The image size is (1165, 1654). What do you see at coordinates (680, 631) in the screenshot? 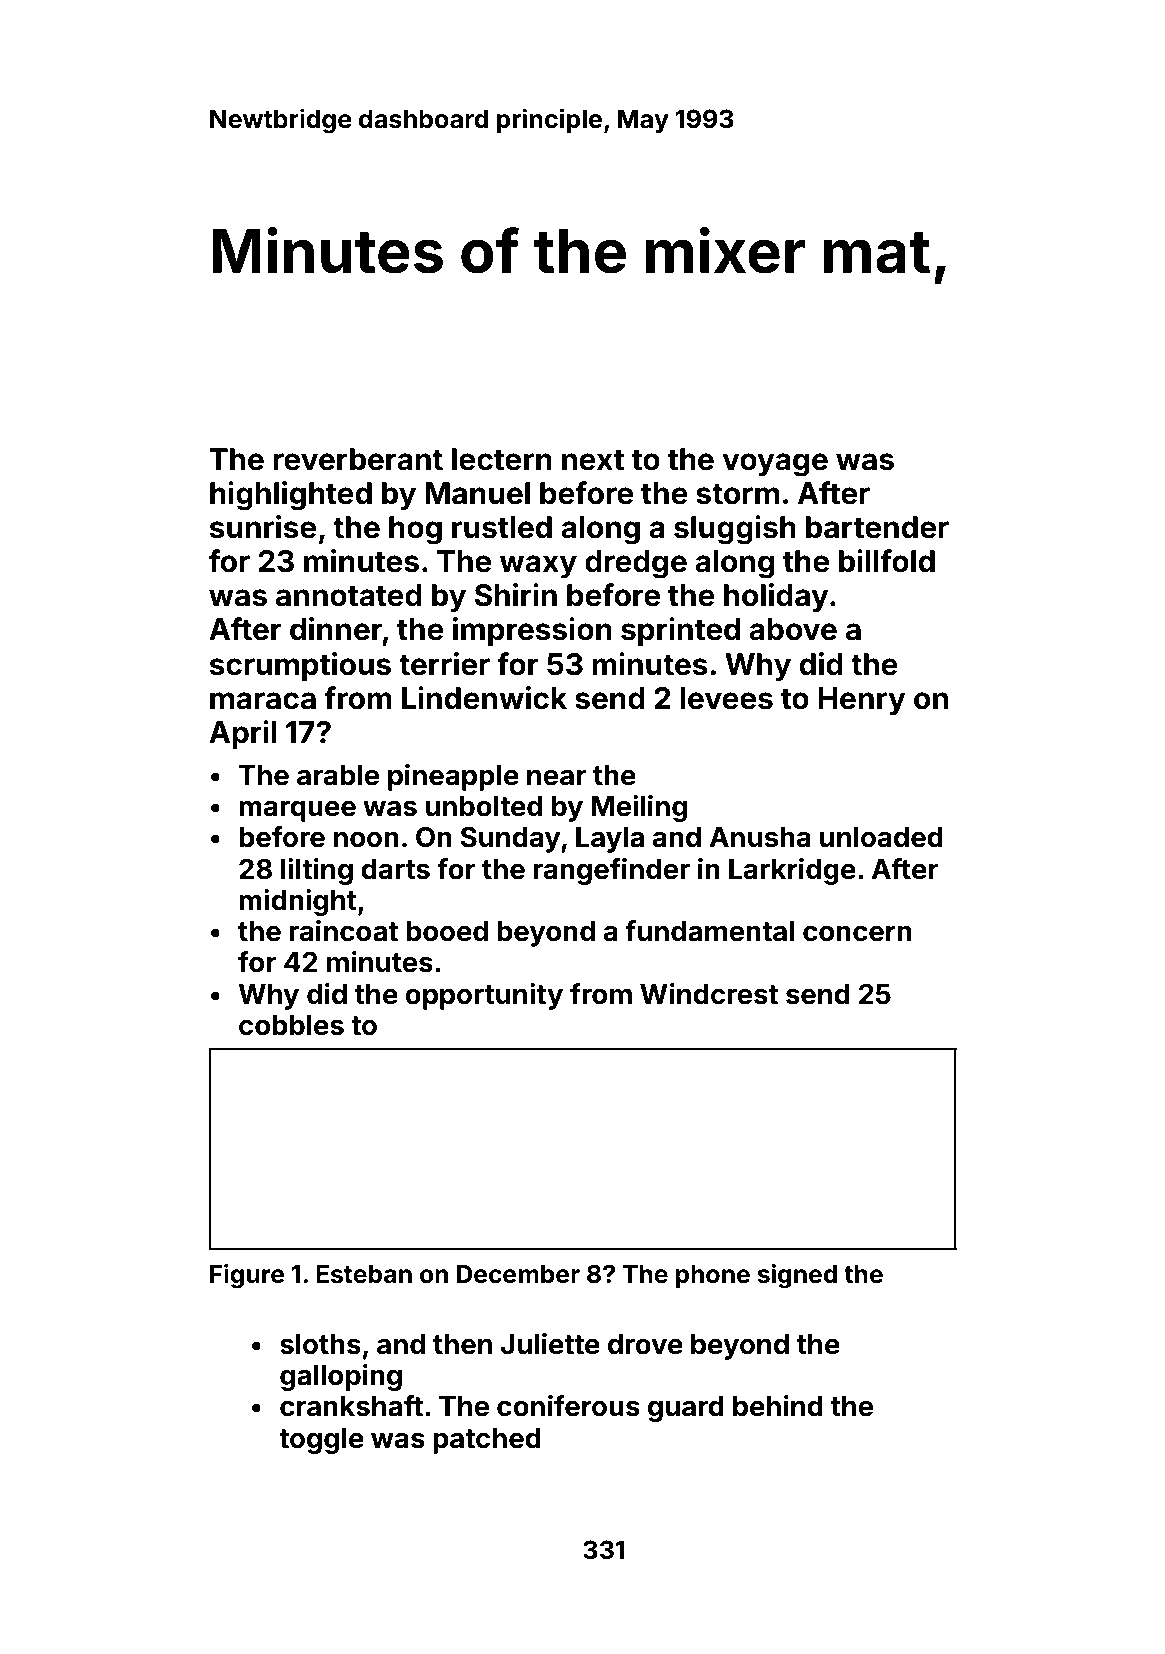
I see `sprinted` at bounding box center [680, 631].
